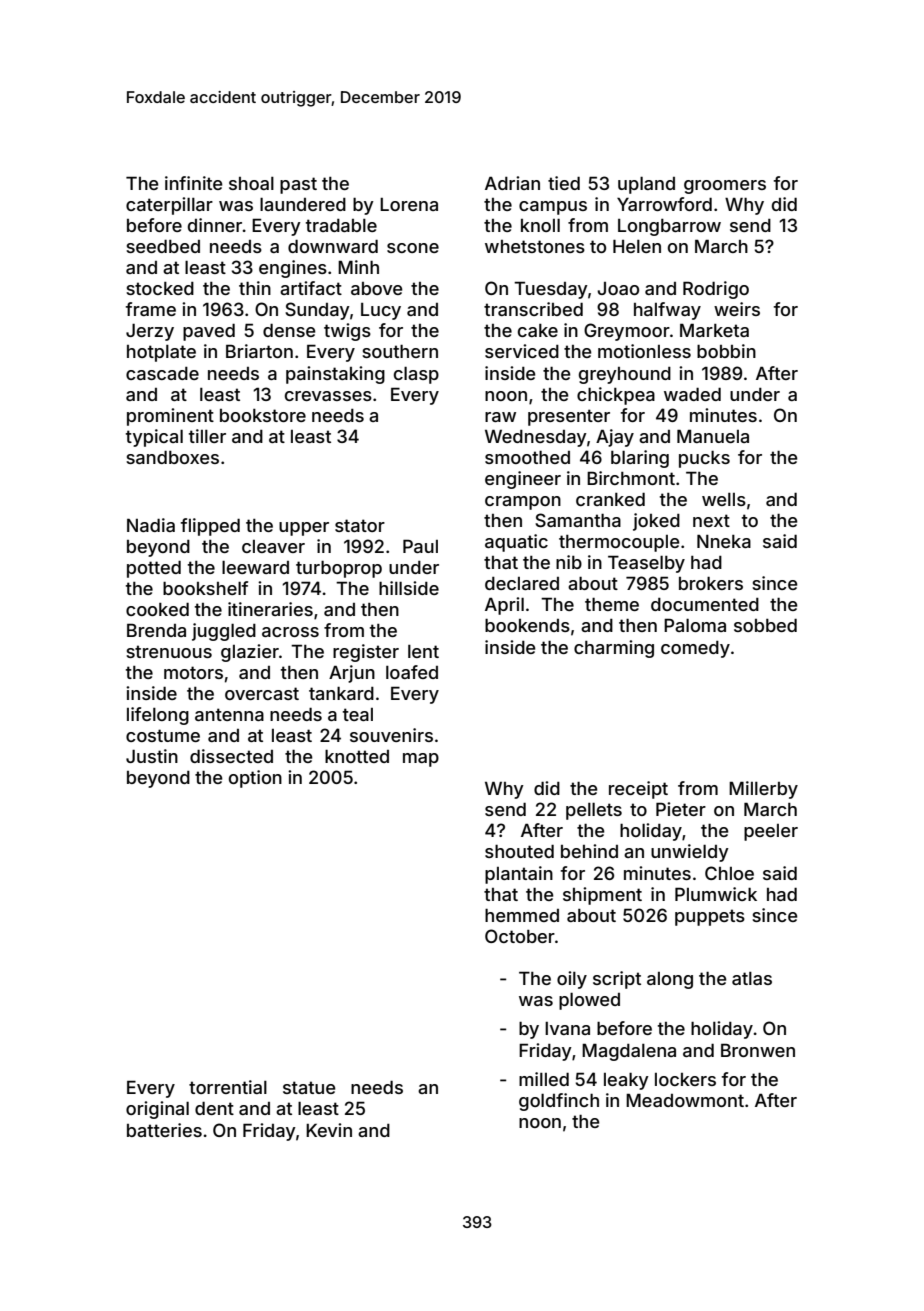 This screenshot has height=1311, width=924. What do you see at coordinates (381, 311) in the screenshot?
I see `Lucy` at bounding box center [381, 311].
